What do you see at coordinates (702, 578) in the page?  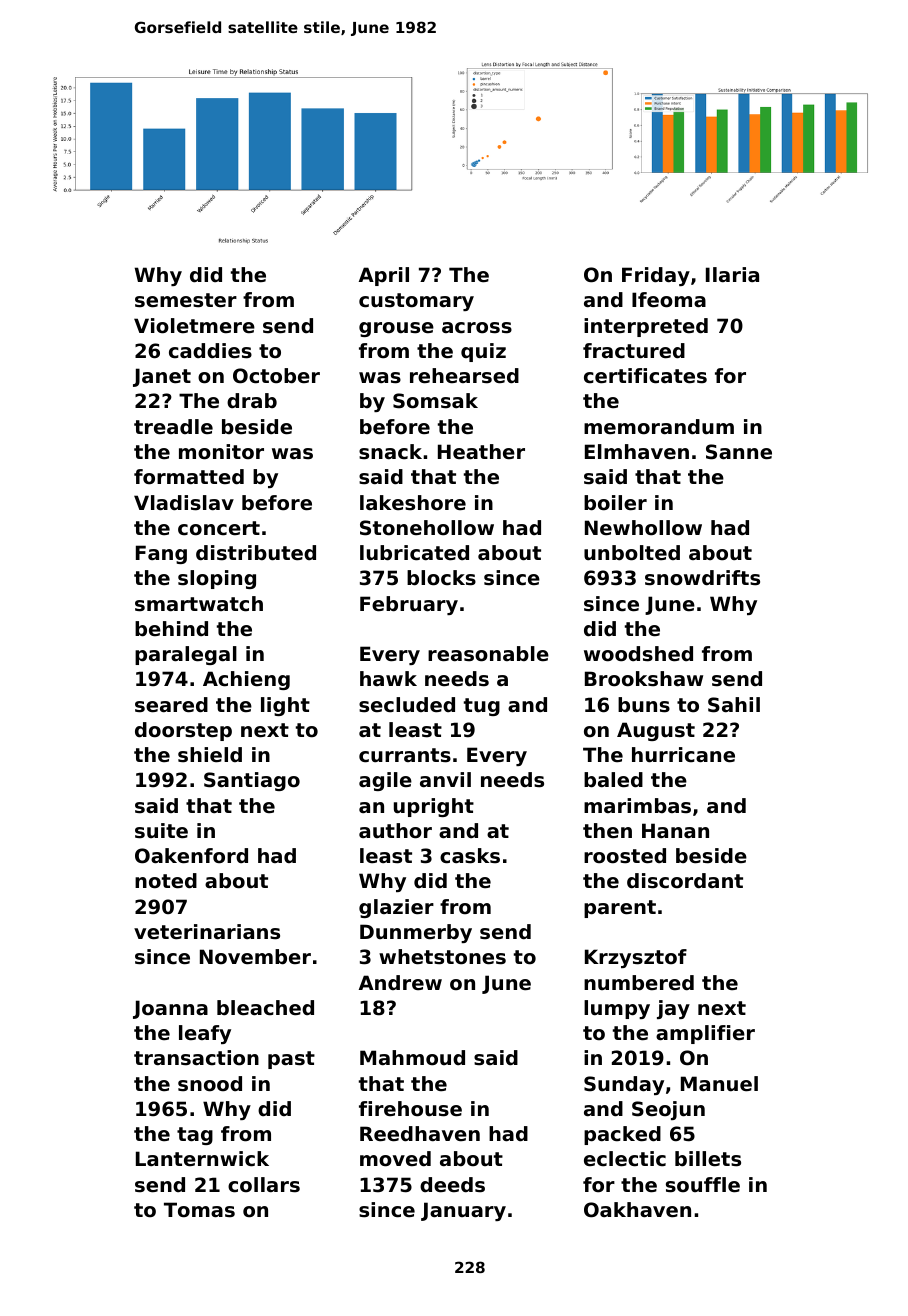 I see `snowdrifts` at bounding box center [702, 578].
